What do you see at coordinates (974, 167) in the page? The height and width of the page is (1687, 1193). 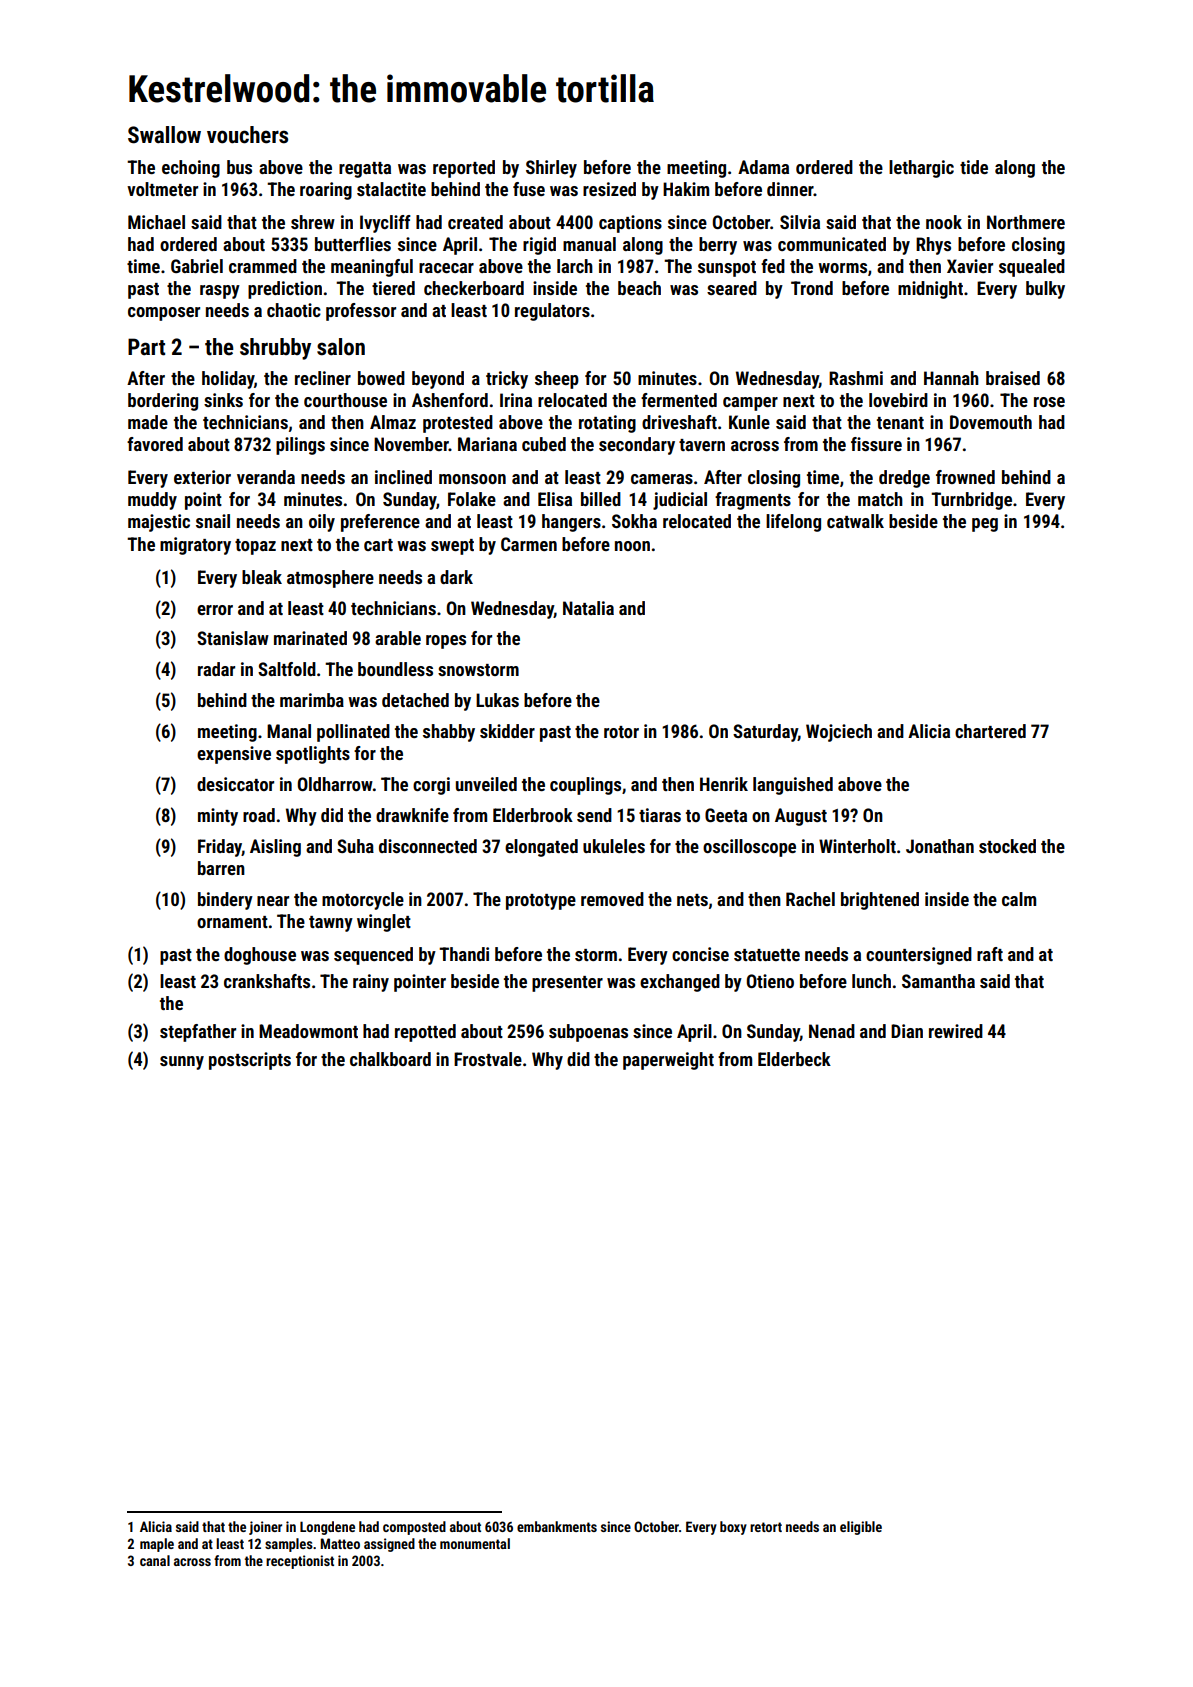 I see `tide` at bounding box center [974, 167].
